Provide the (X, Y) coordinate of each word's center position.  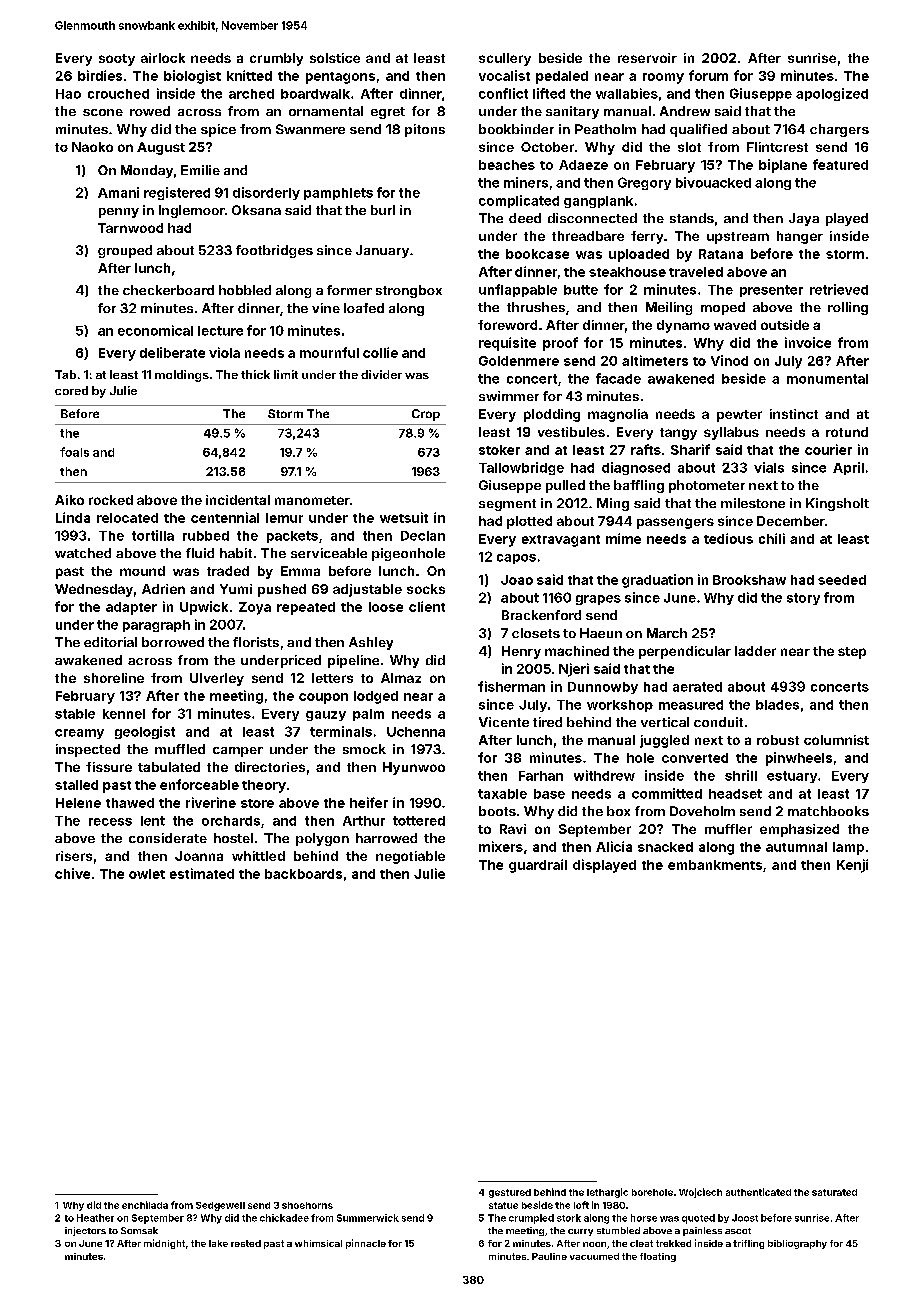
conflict (503, 93)
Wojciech (700, 1193)
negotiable (410, 857)
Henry (521, 652)
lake (218, 1243)
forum (708, 75)
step (852, 653)
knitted (249, 75)
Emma (300, 571)
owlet (147, 874)
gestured (510, 1193)
